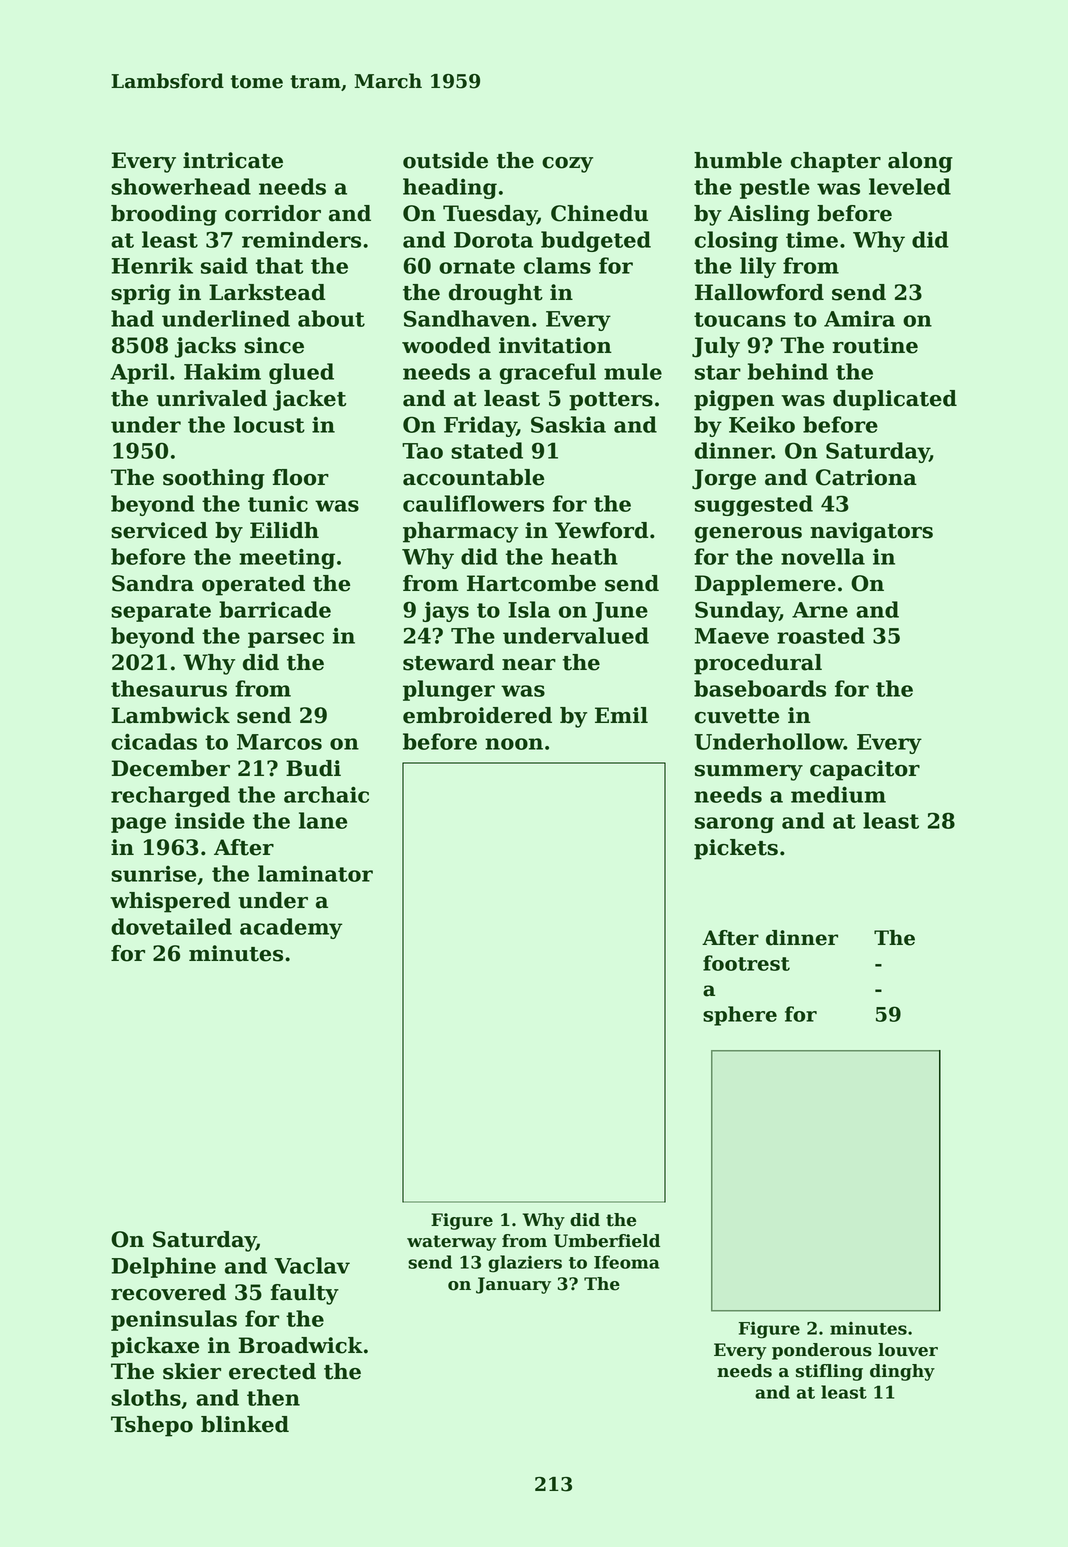 The image size is (1068, 1547). I want to click on Eilidh, so click(284, 530).
